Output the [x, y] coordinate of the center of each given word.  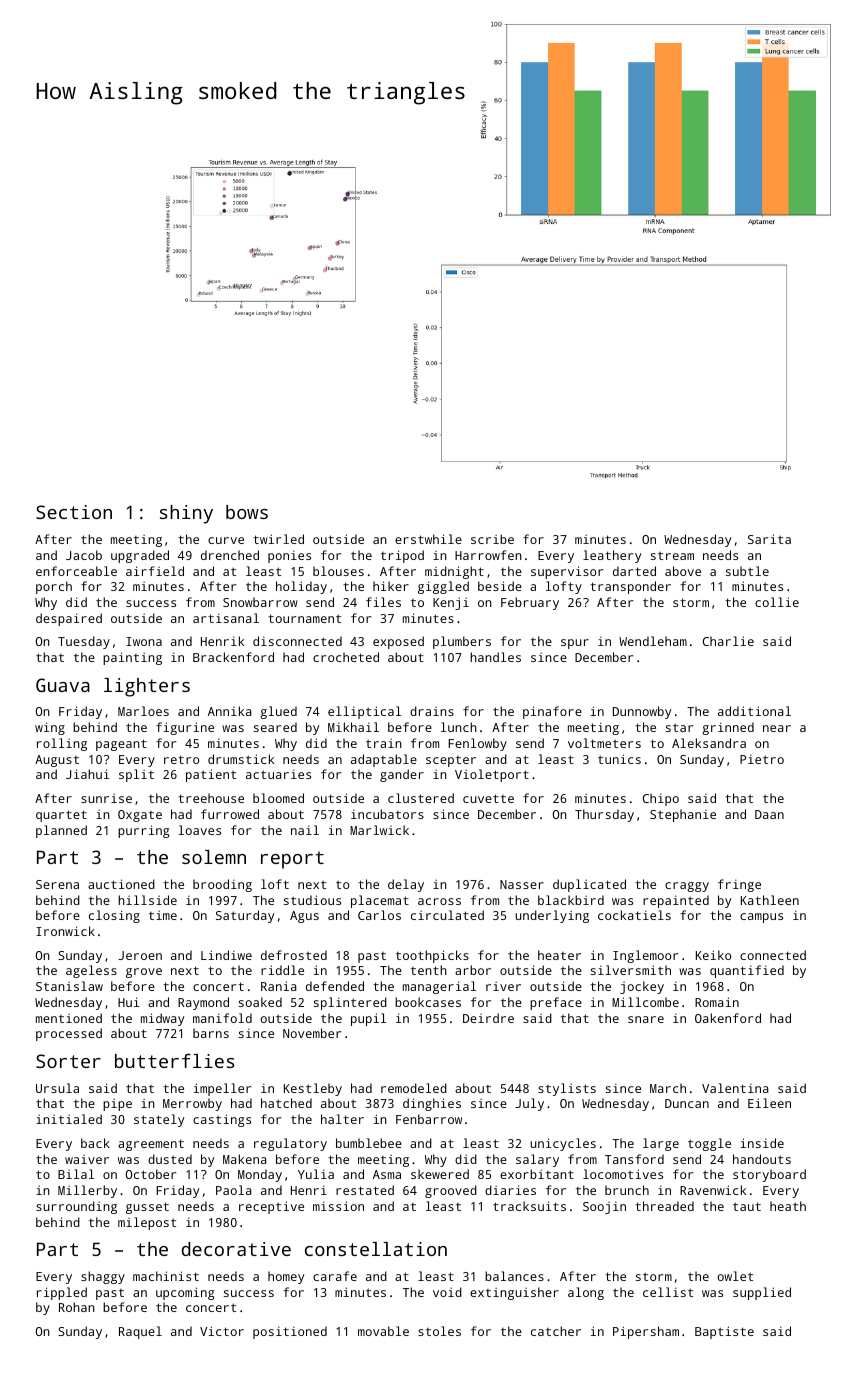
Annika [230, 711]
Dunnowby [642, 712]
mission [338, 1206]
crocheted [346, 657]
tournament [304, 618]
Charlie [728, 641]
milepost [147, 1223]
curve [226, 540]
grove [144, 973]
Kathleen [770, 900]
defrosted [294, 955]
